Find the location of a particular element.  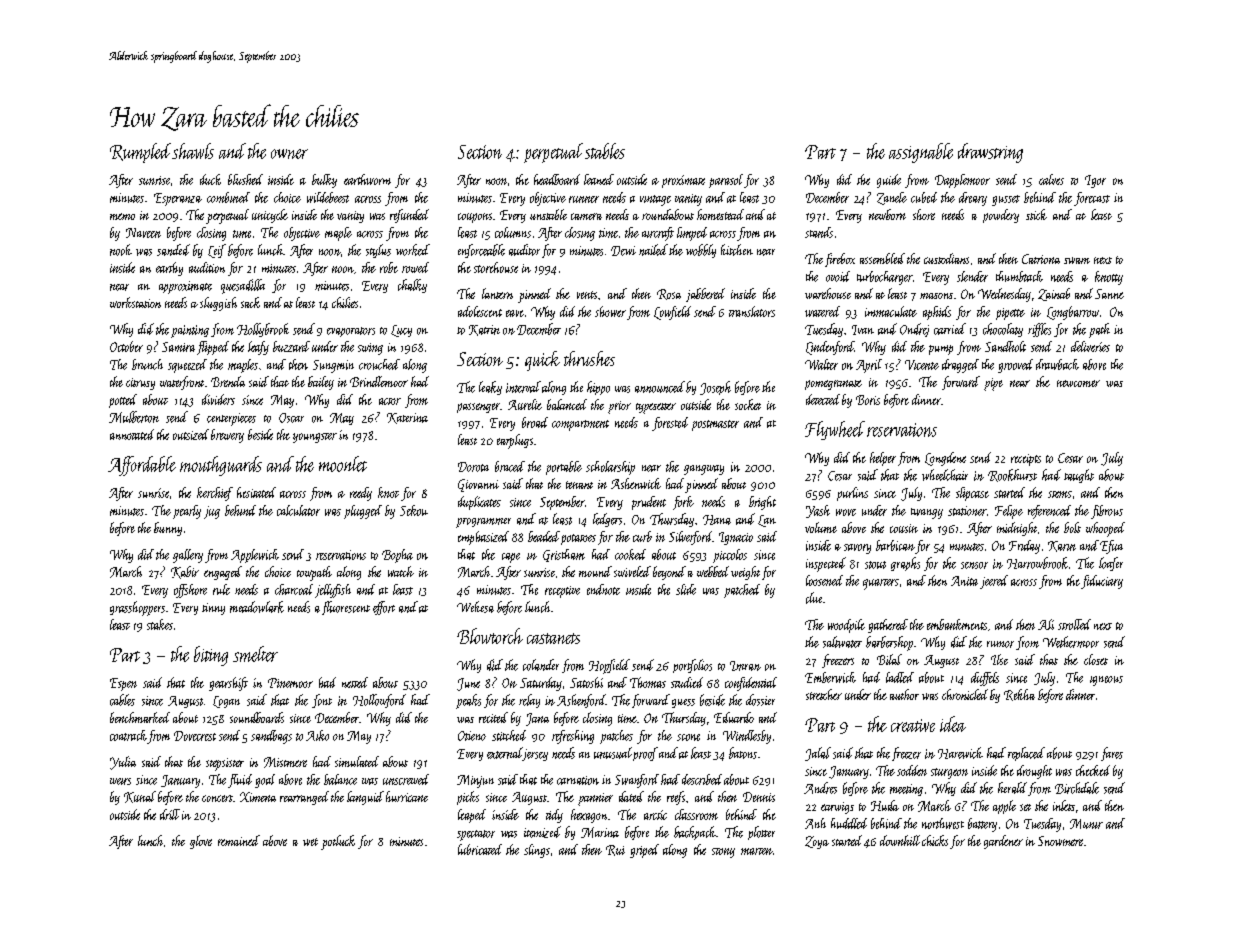

assignable is located at coordinates (921, 153).
